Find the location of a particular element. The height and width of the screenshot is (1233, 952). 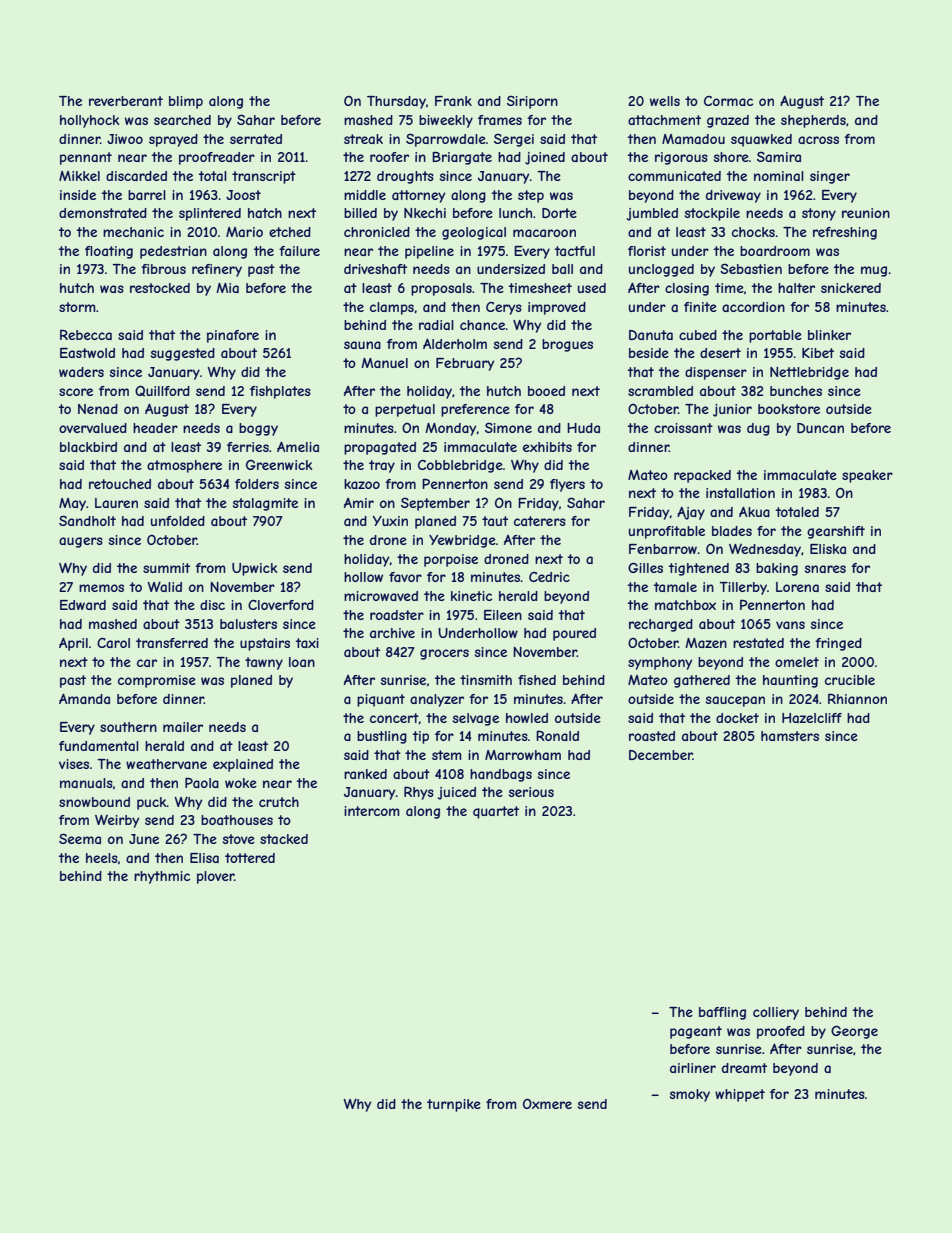

reverberant is located at coordinates (126, 101).
